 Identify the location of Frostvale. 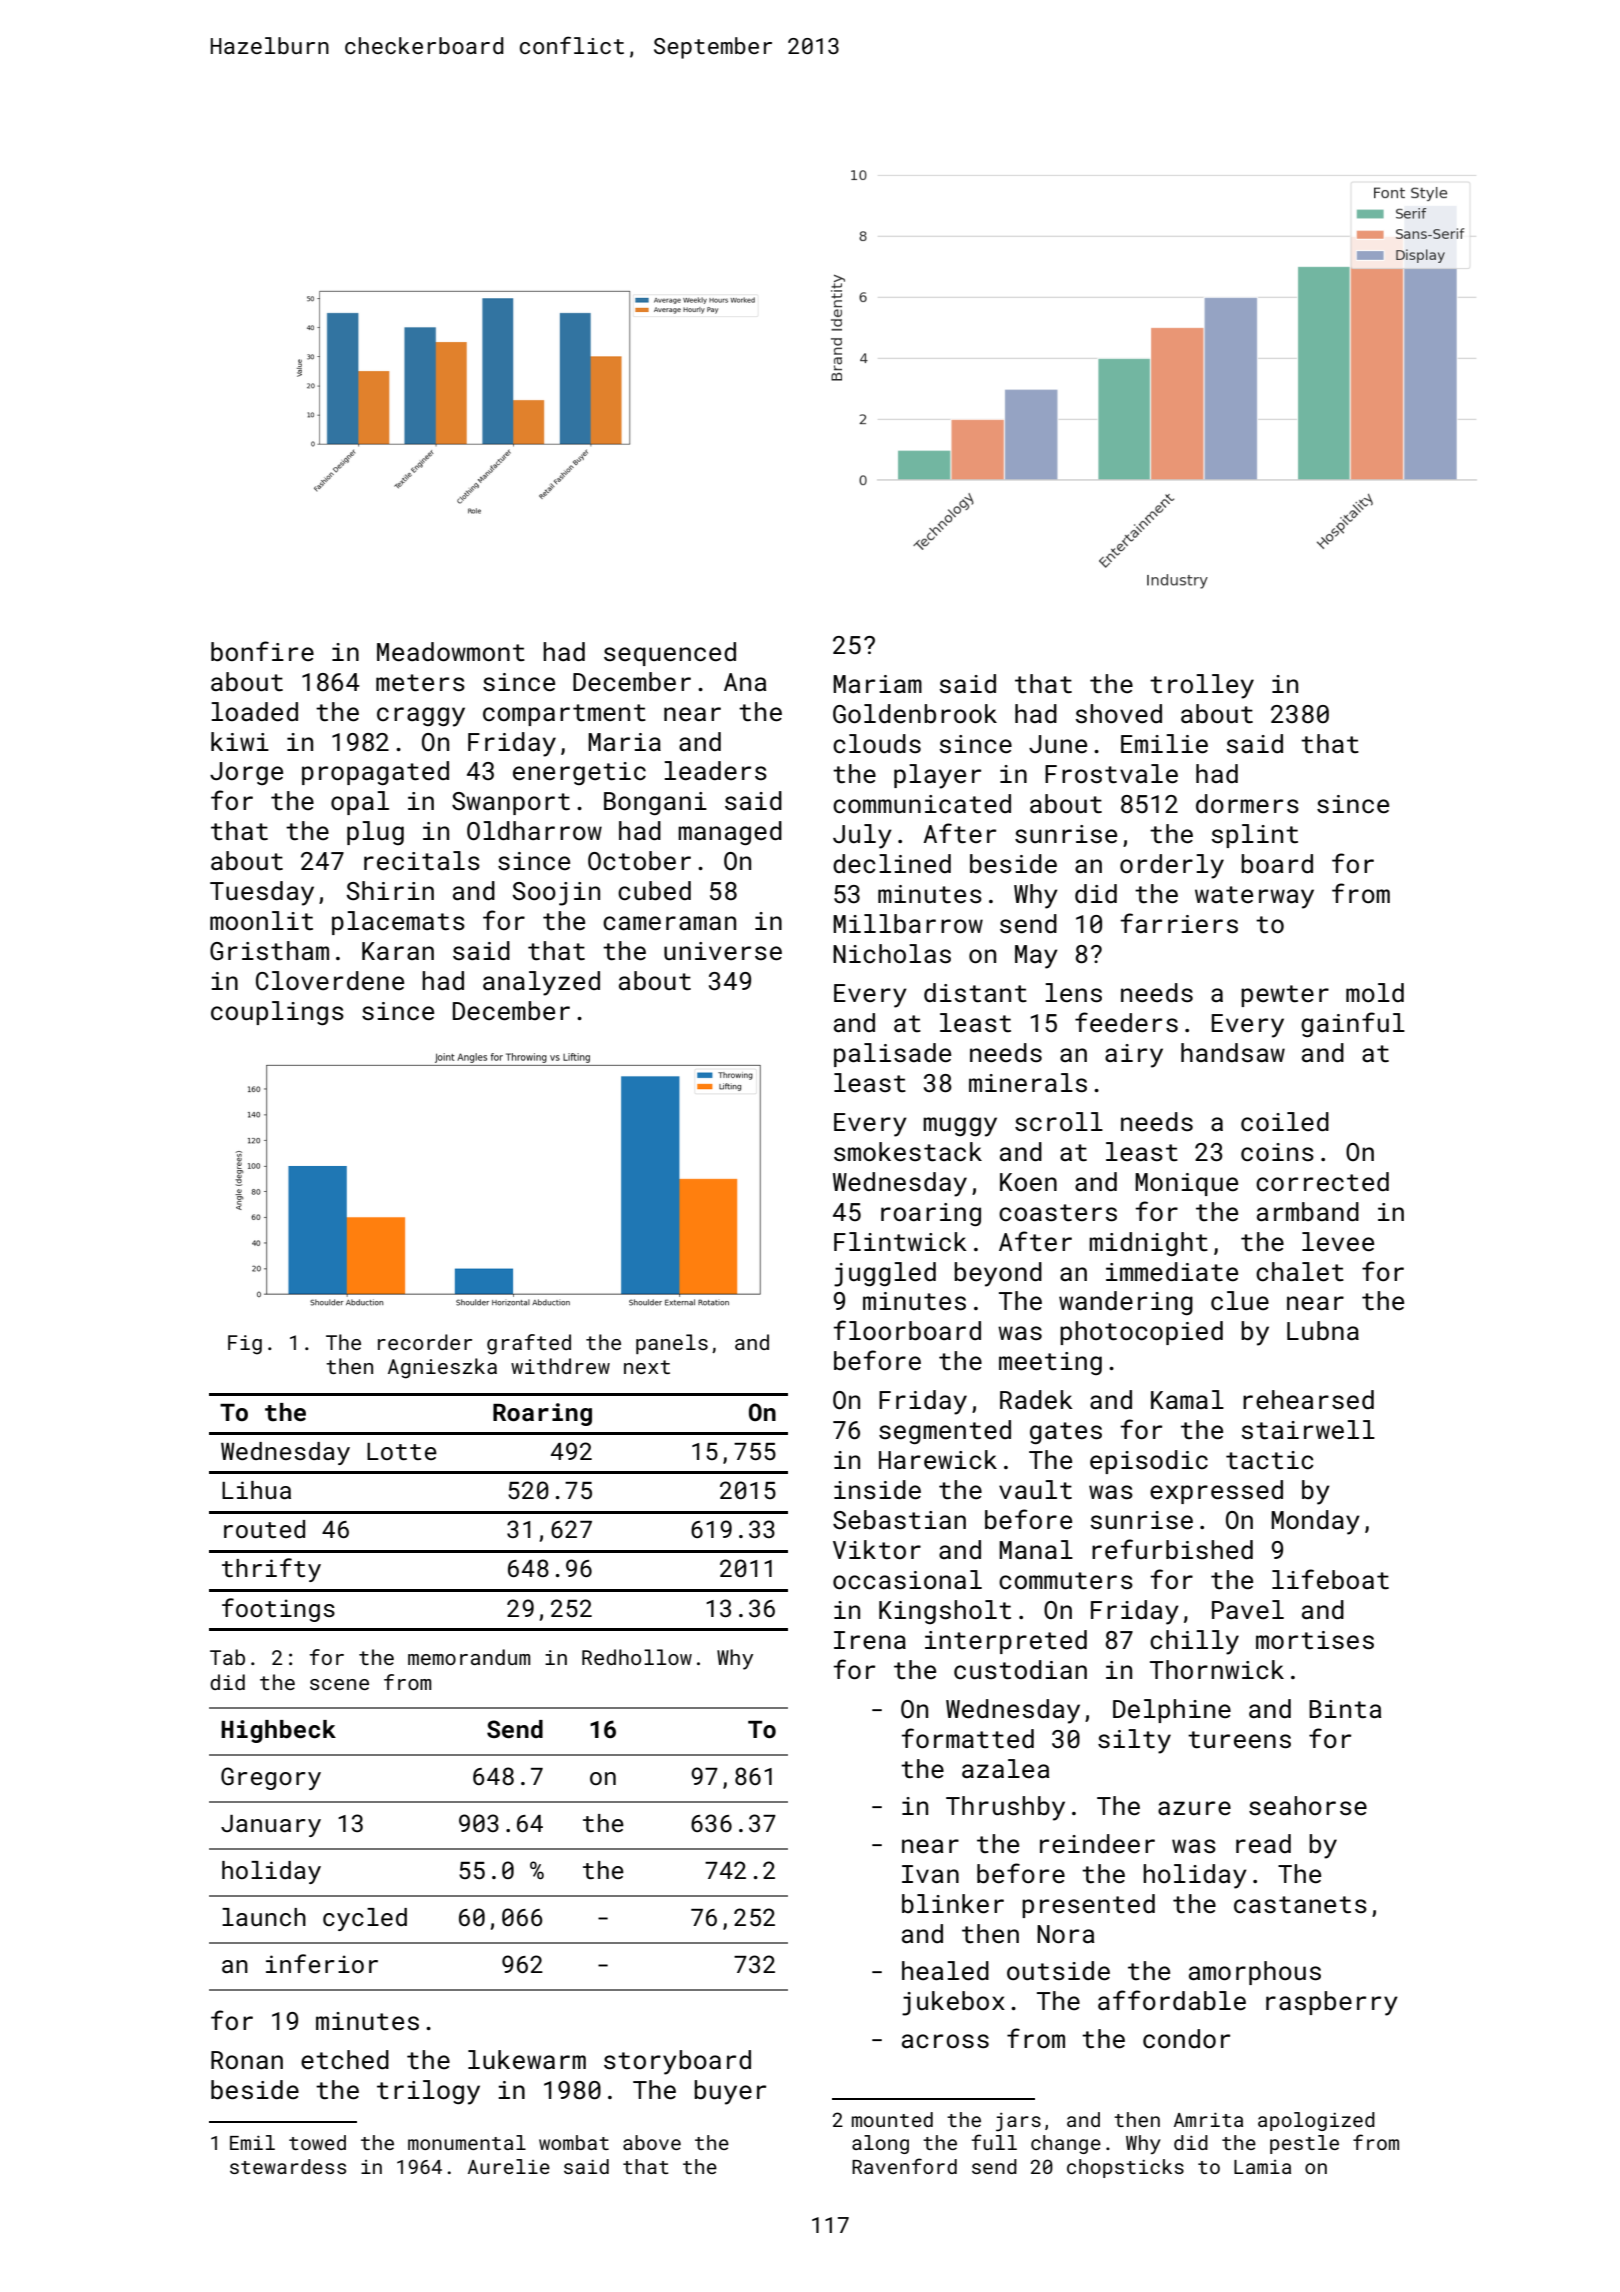
(1111, 774).
